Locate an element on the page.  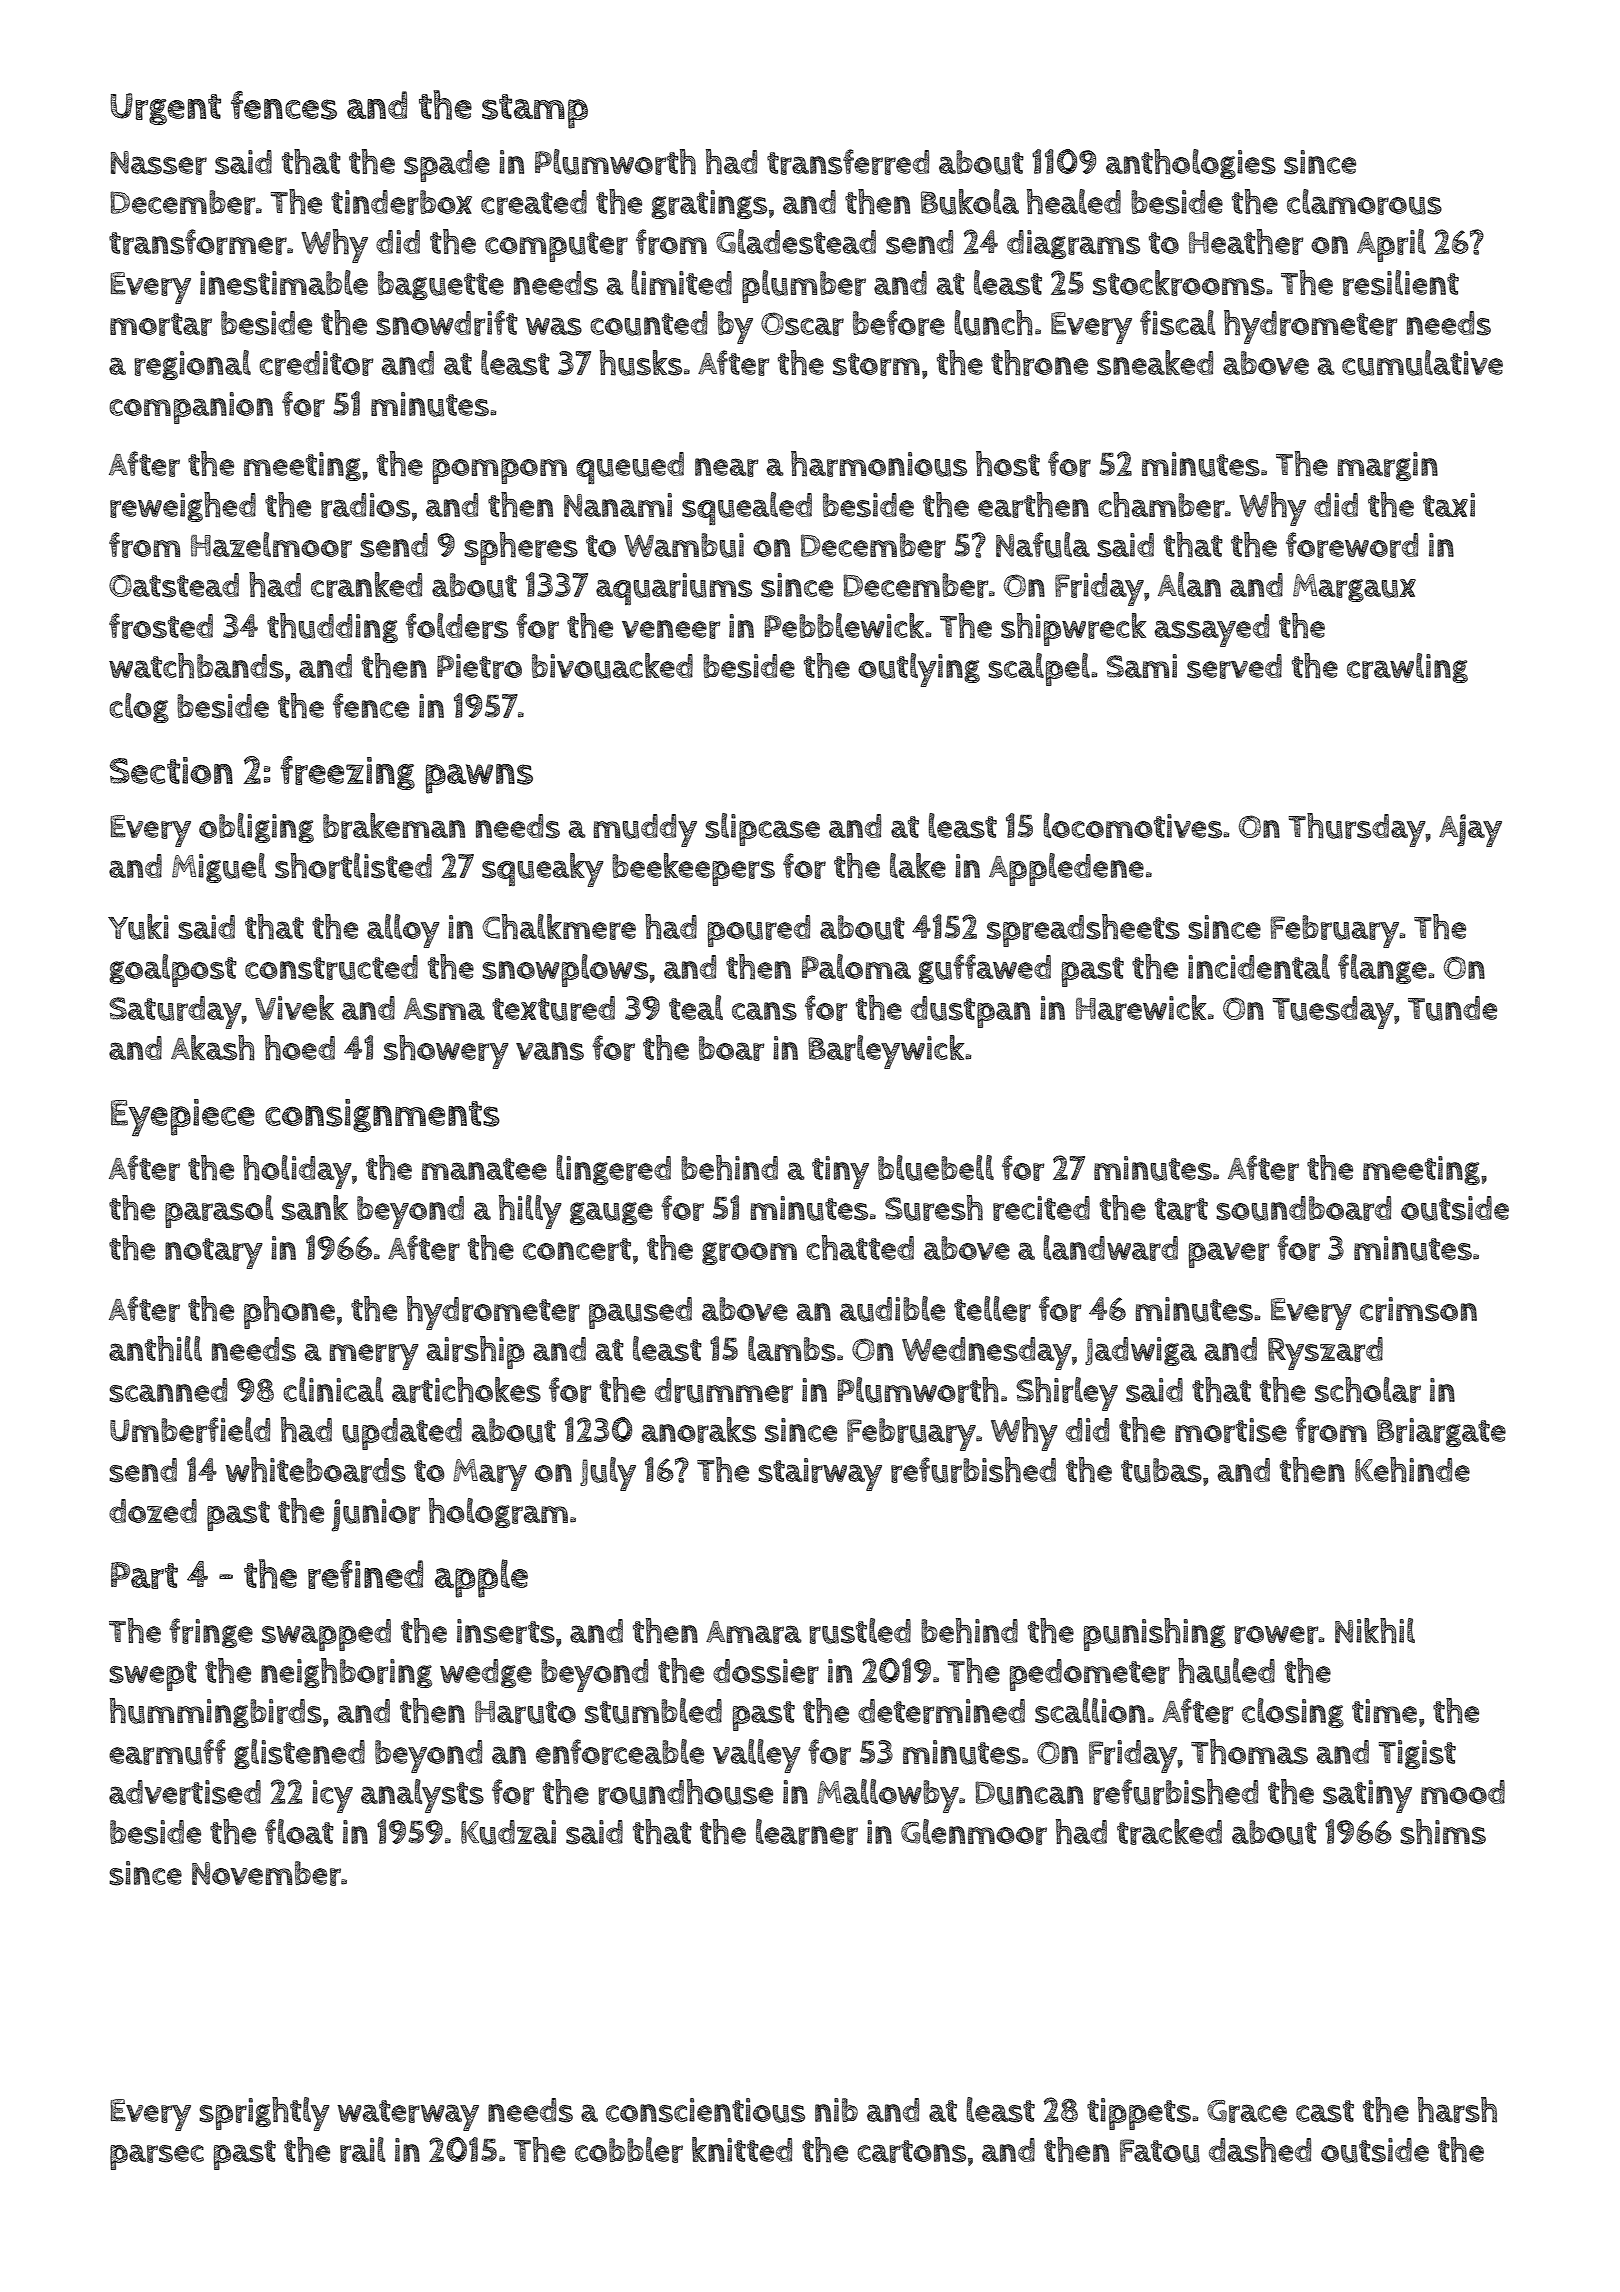
clamorous is located at coordinates (1364, 202).
